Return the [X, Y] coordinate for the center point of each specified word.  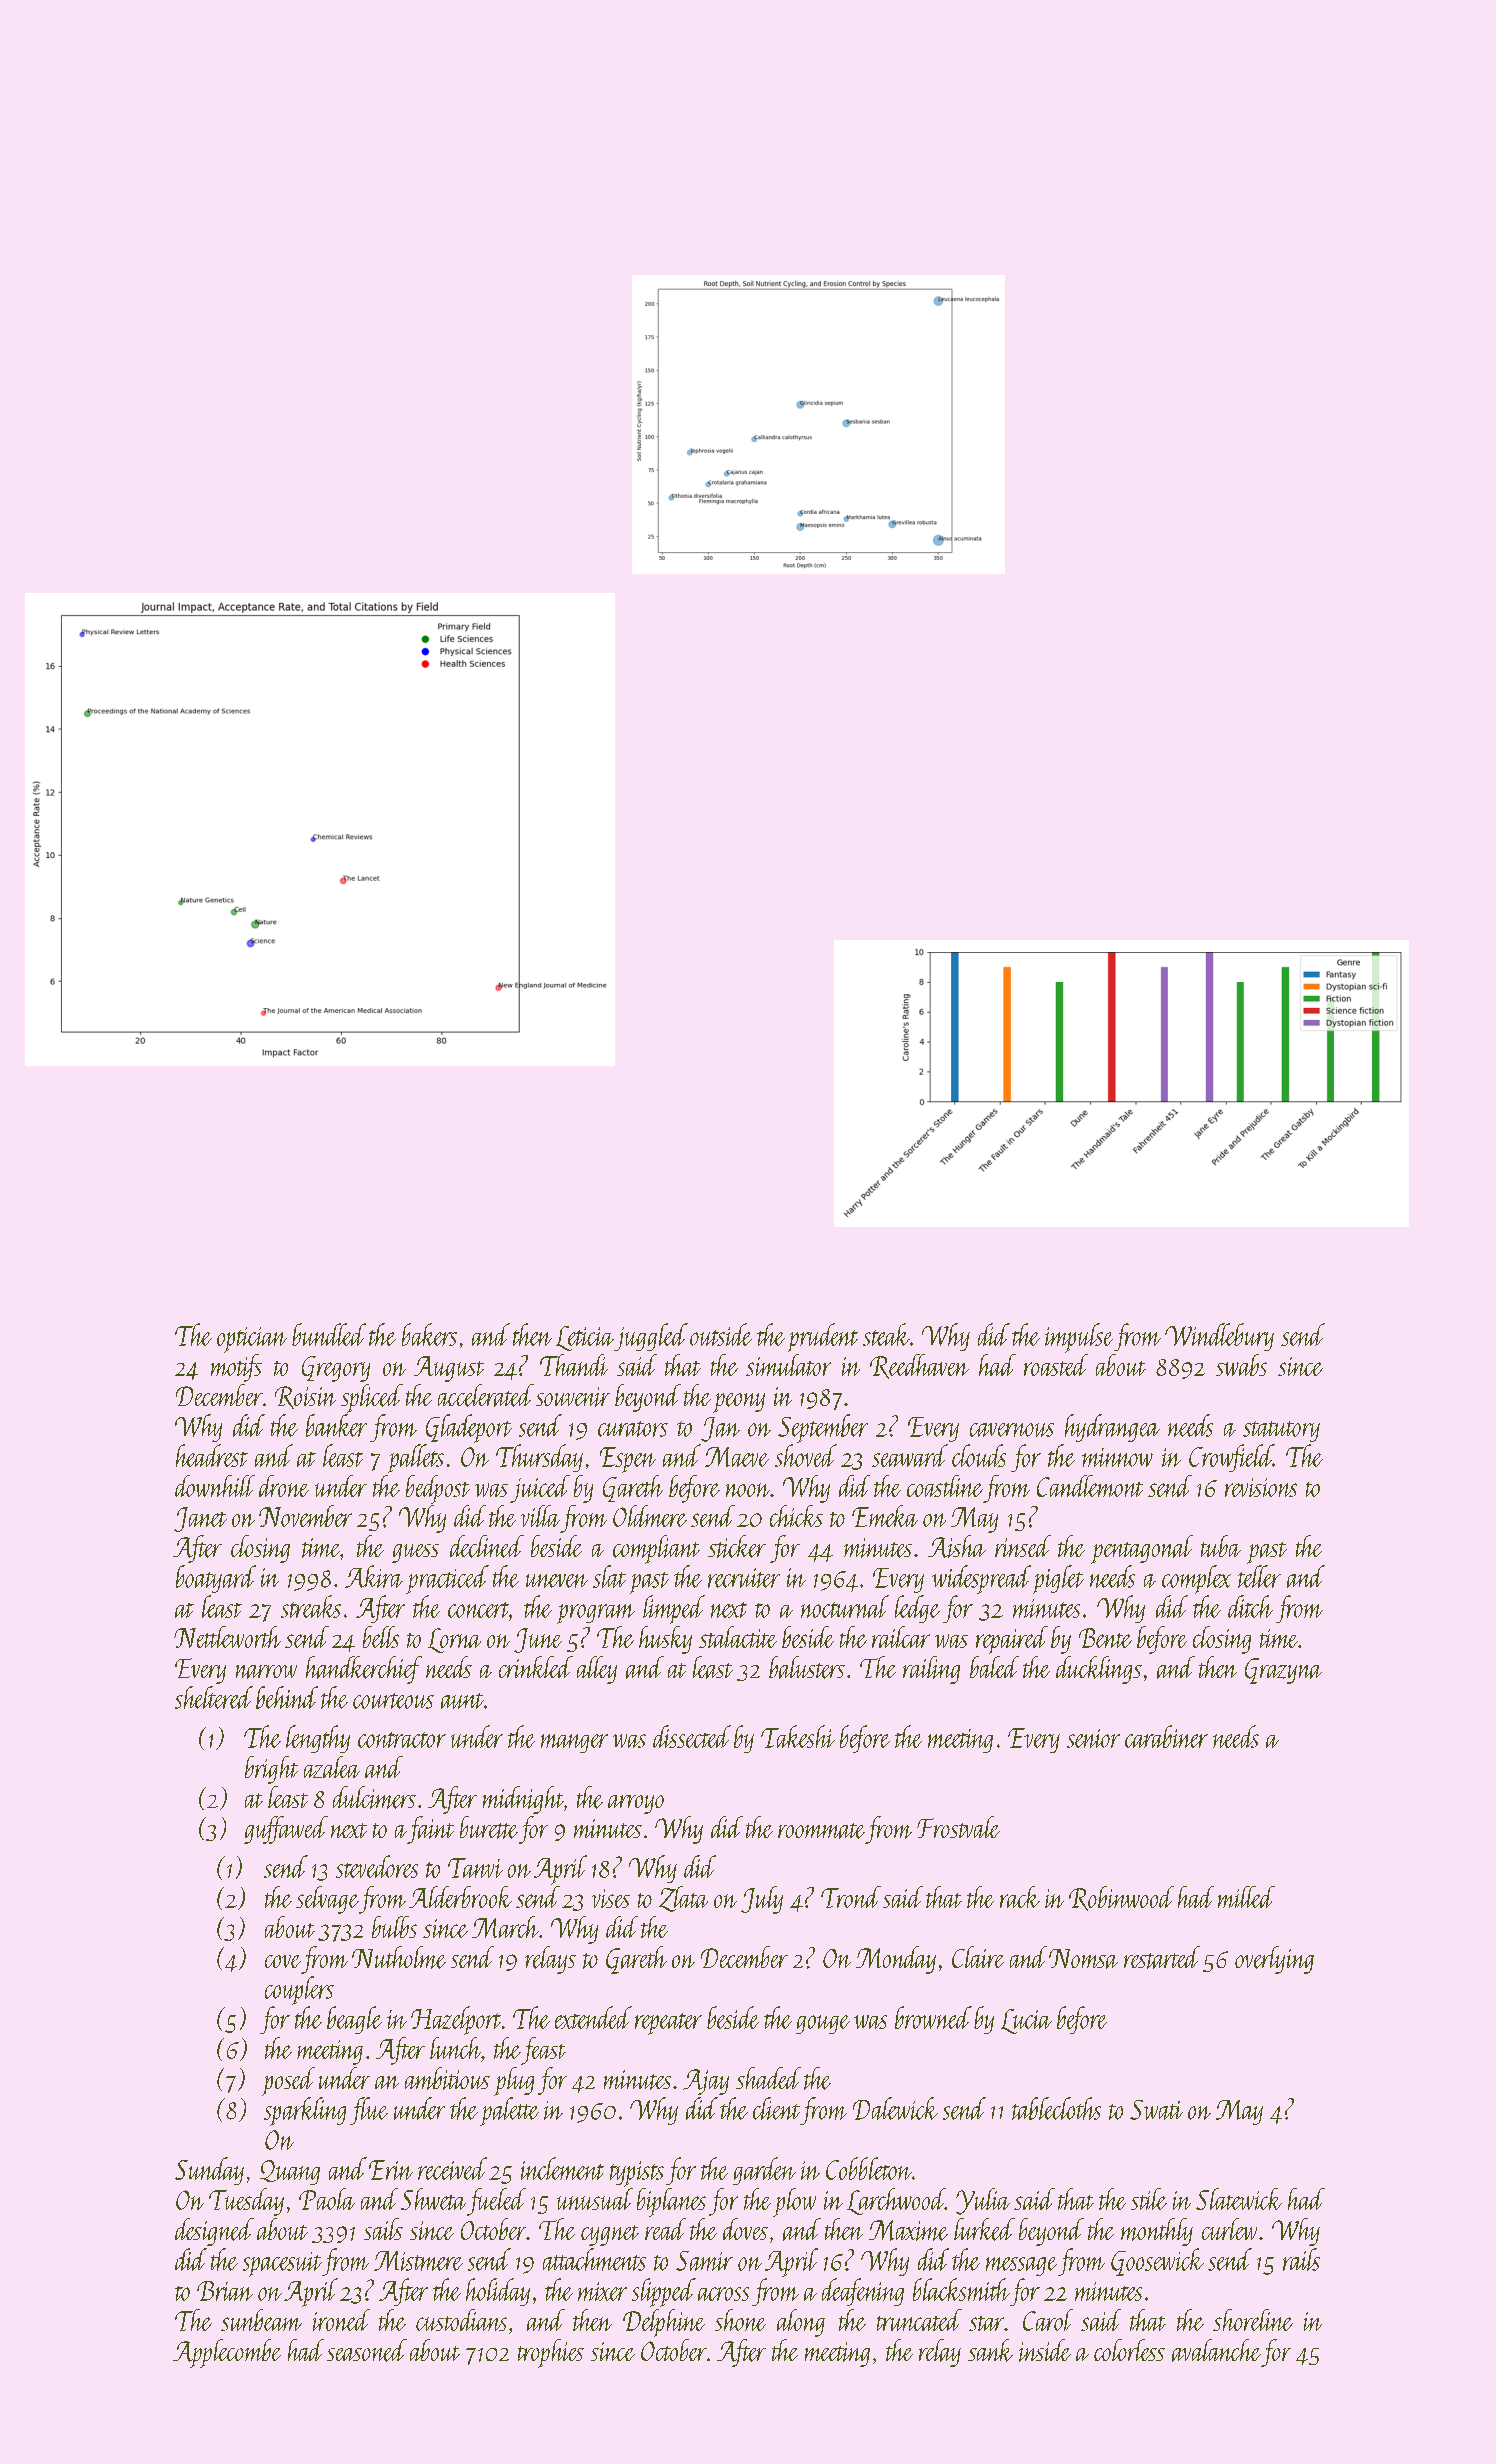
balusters [807, 1667]
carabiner [1166, 1736]
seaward [910, 1455]
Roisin [305, 1397]
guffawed [286, 1830]
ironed [341, 2320]
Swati [1156, 2110]
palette [509, 2111]
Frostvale [958, 1827]
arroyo [636, 1804]
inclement [562, 2168]
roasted [1056, 1365]
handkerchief [364, 1670]
